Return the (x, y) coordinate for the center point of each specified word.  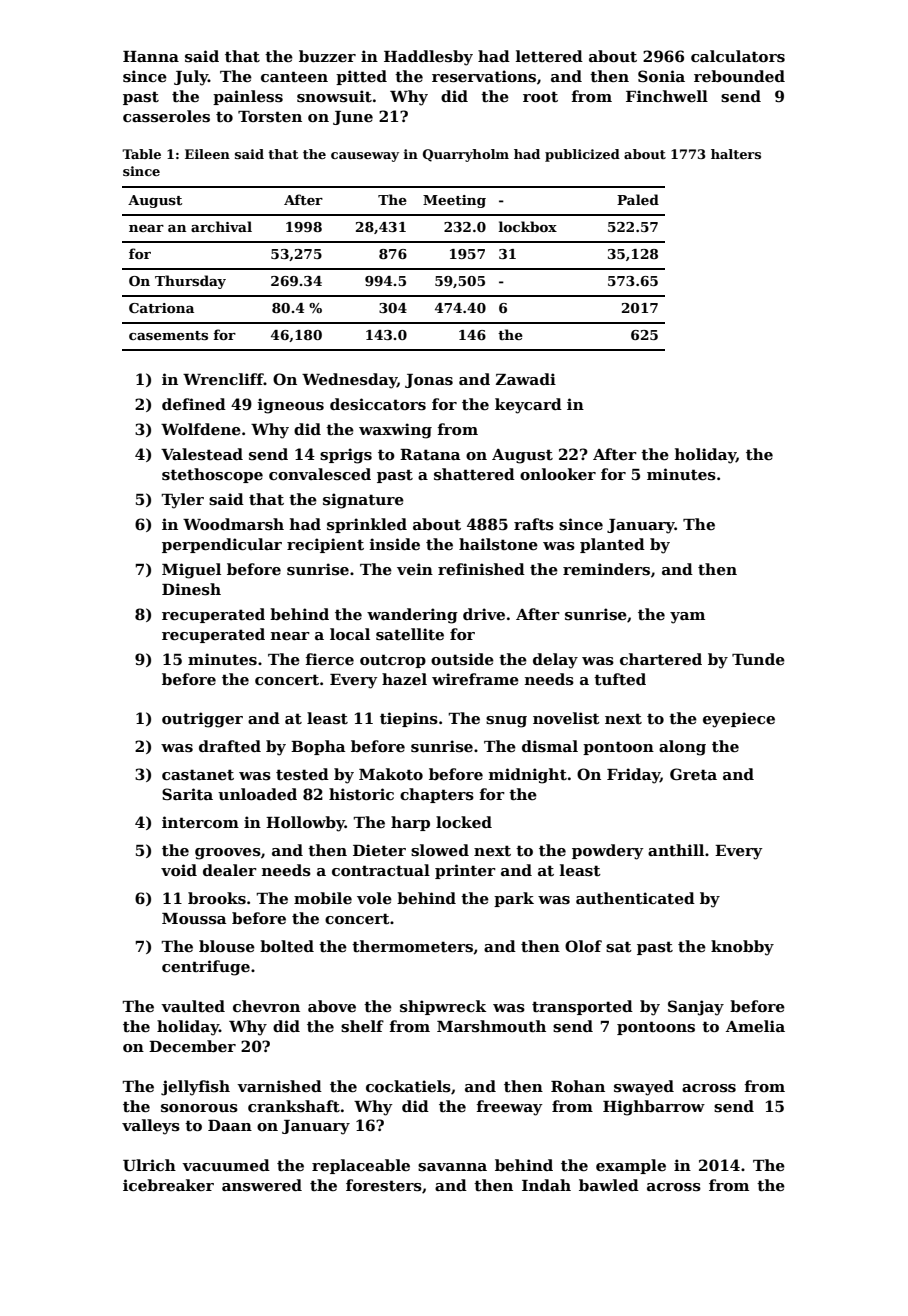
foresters (384, 1185)
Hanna (151, 56)
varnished (279, 1086)
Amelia (755, 1026)
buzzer (327, 56)
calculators (738, 56)
